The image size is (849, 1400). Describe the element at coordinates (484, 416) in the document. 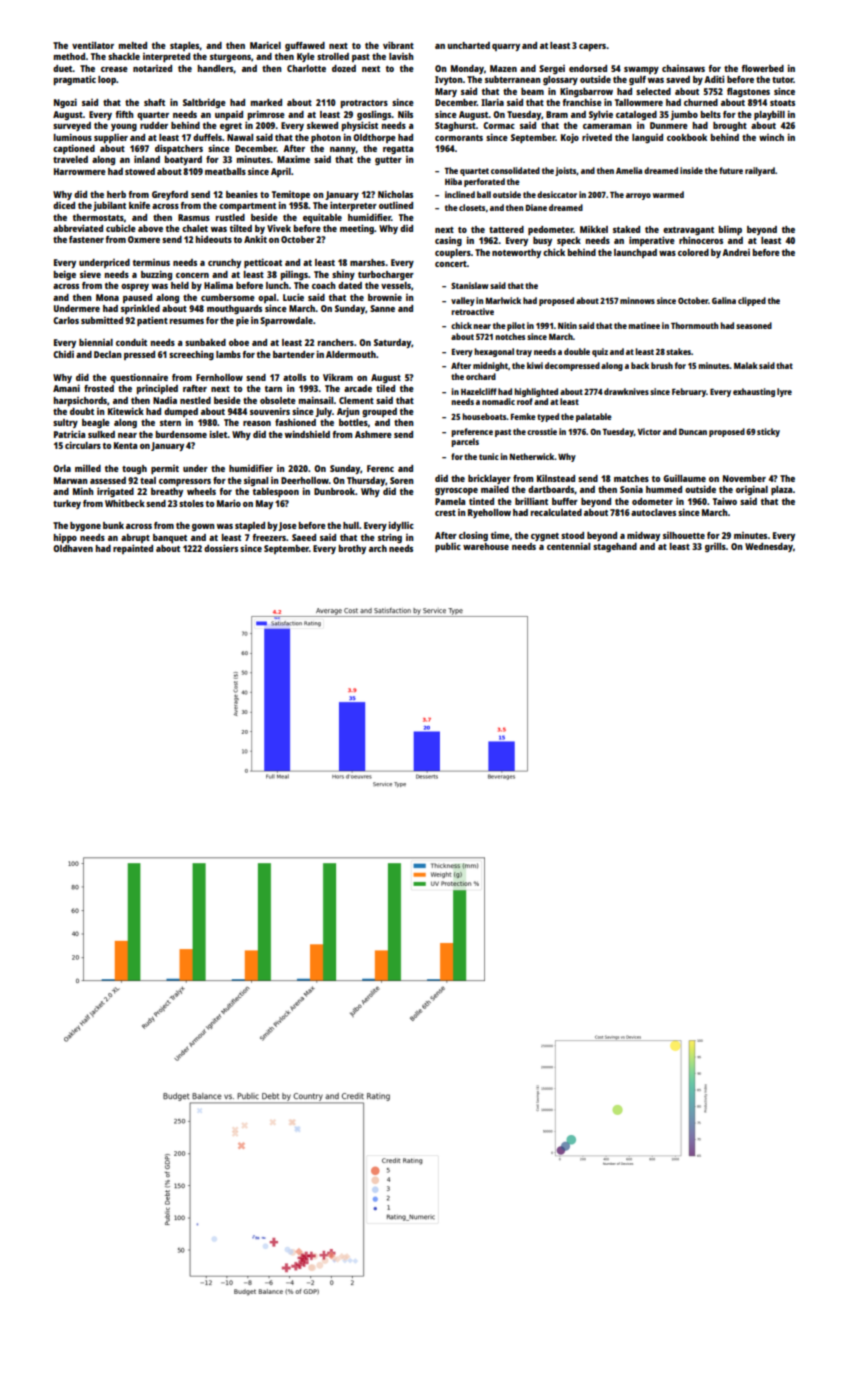

I see `houseboats` at that location.
